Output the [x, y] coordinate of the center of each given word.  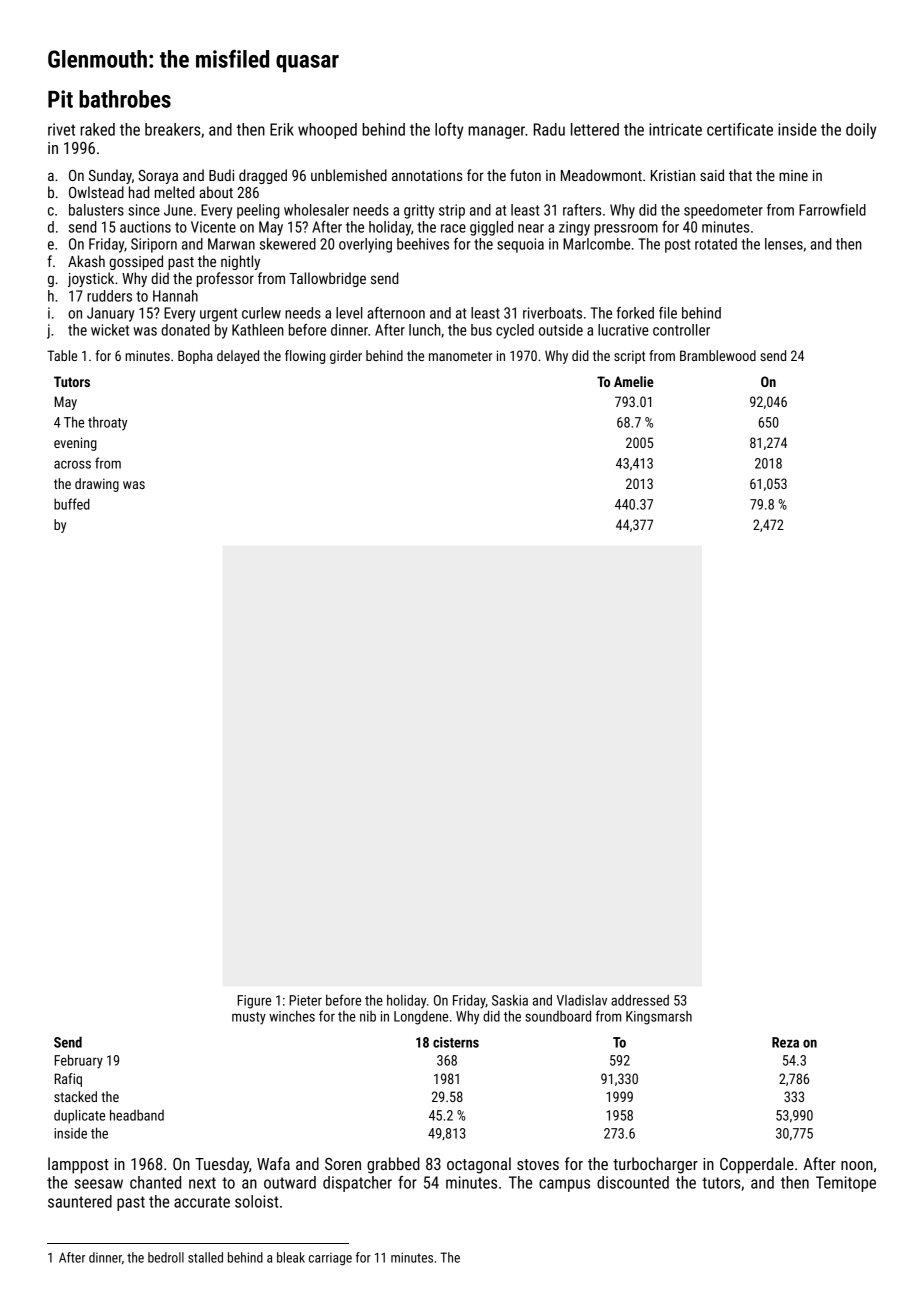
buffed [72, 504]
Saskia [510, 1000]
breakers [173, 129]
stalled [205, 1257]
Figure [254, 1002]
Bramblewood [718, 355]
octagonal [479, 1165]
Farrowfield [832, 210]
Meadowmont [601, 175]
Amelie [634, 381]
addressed [640, 1000]
